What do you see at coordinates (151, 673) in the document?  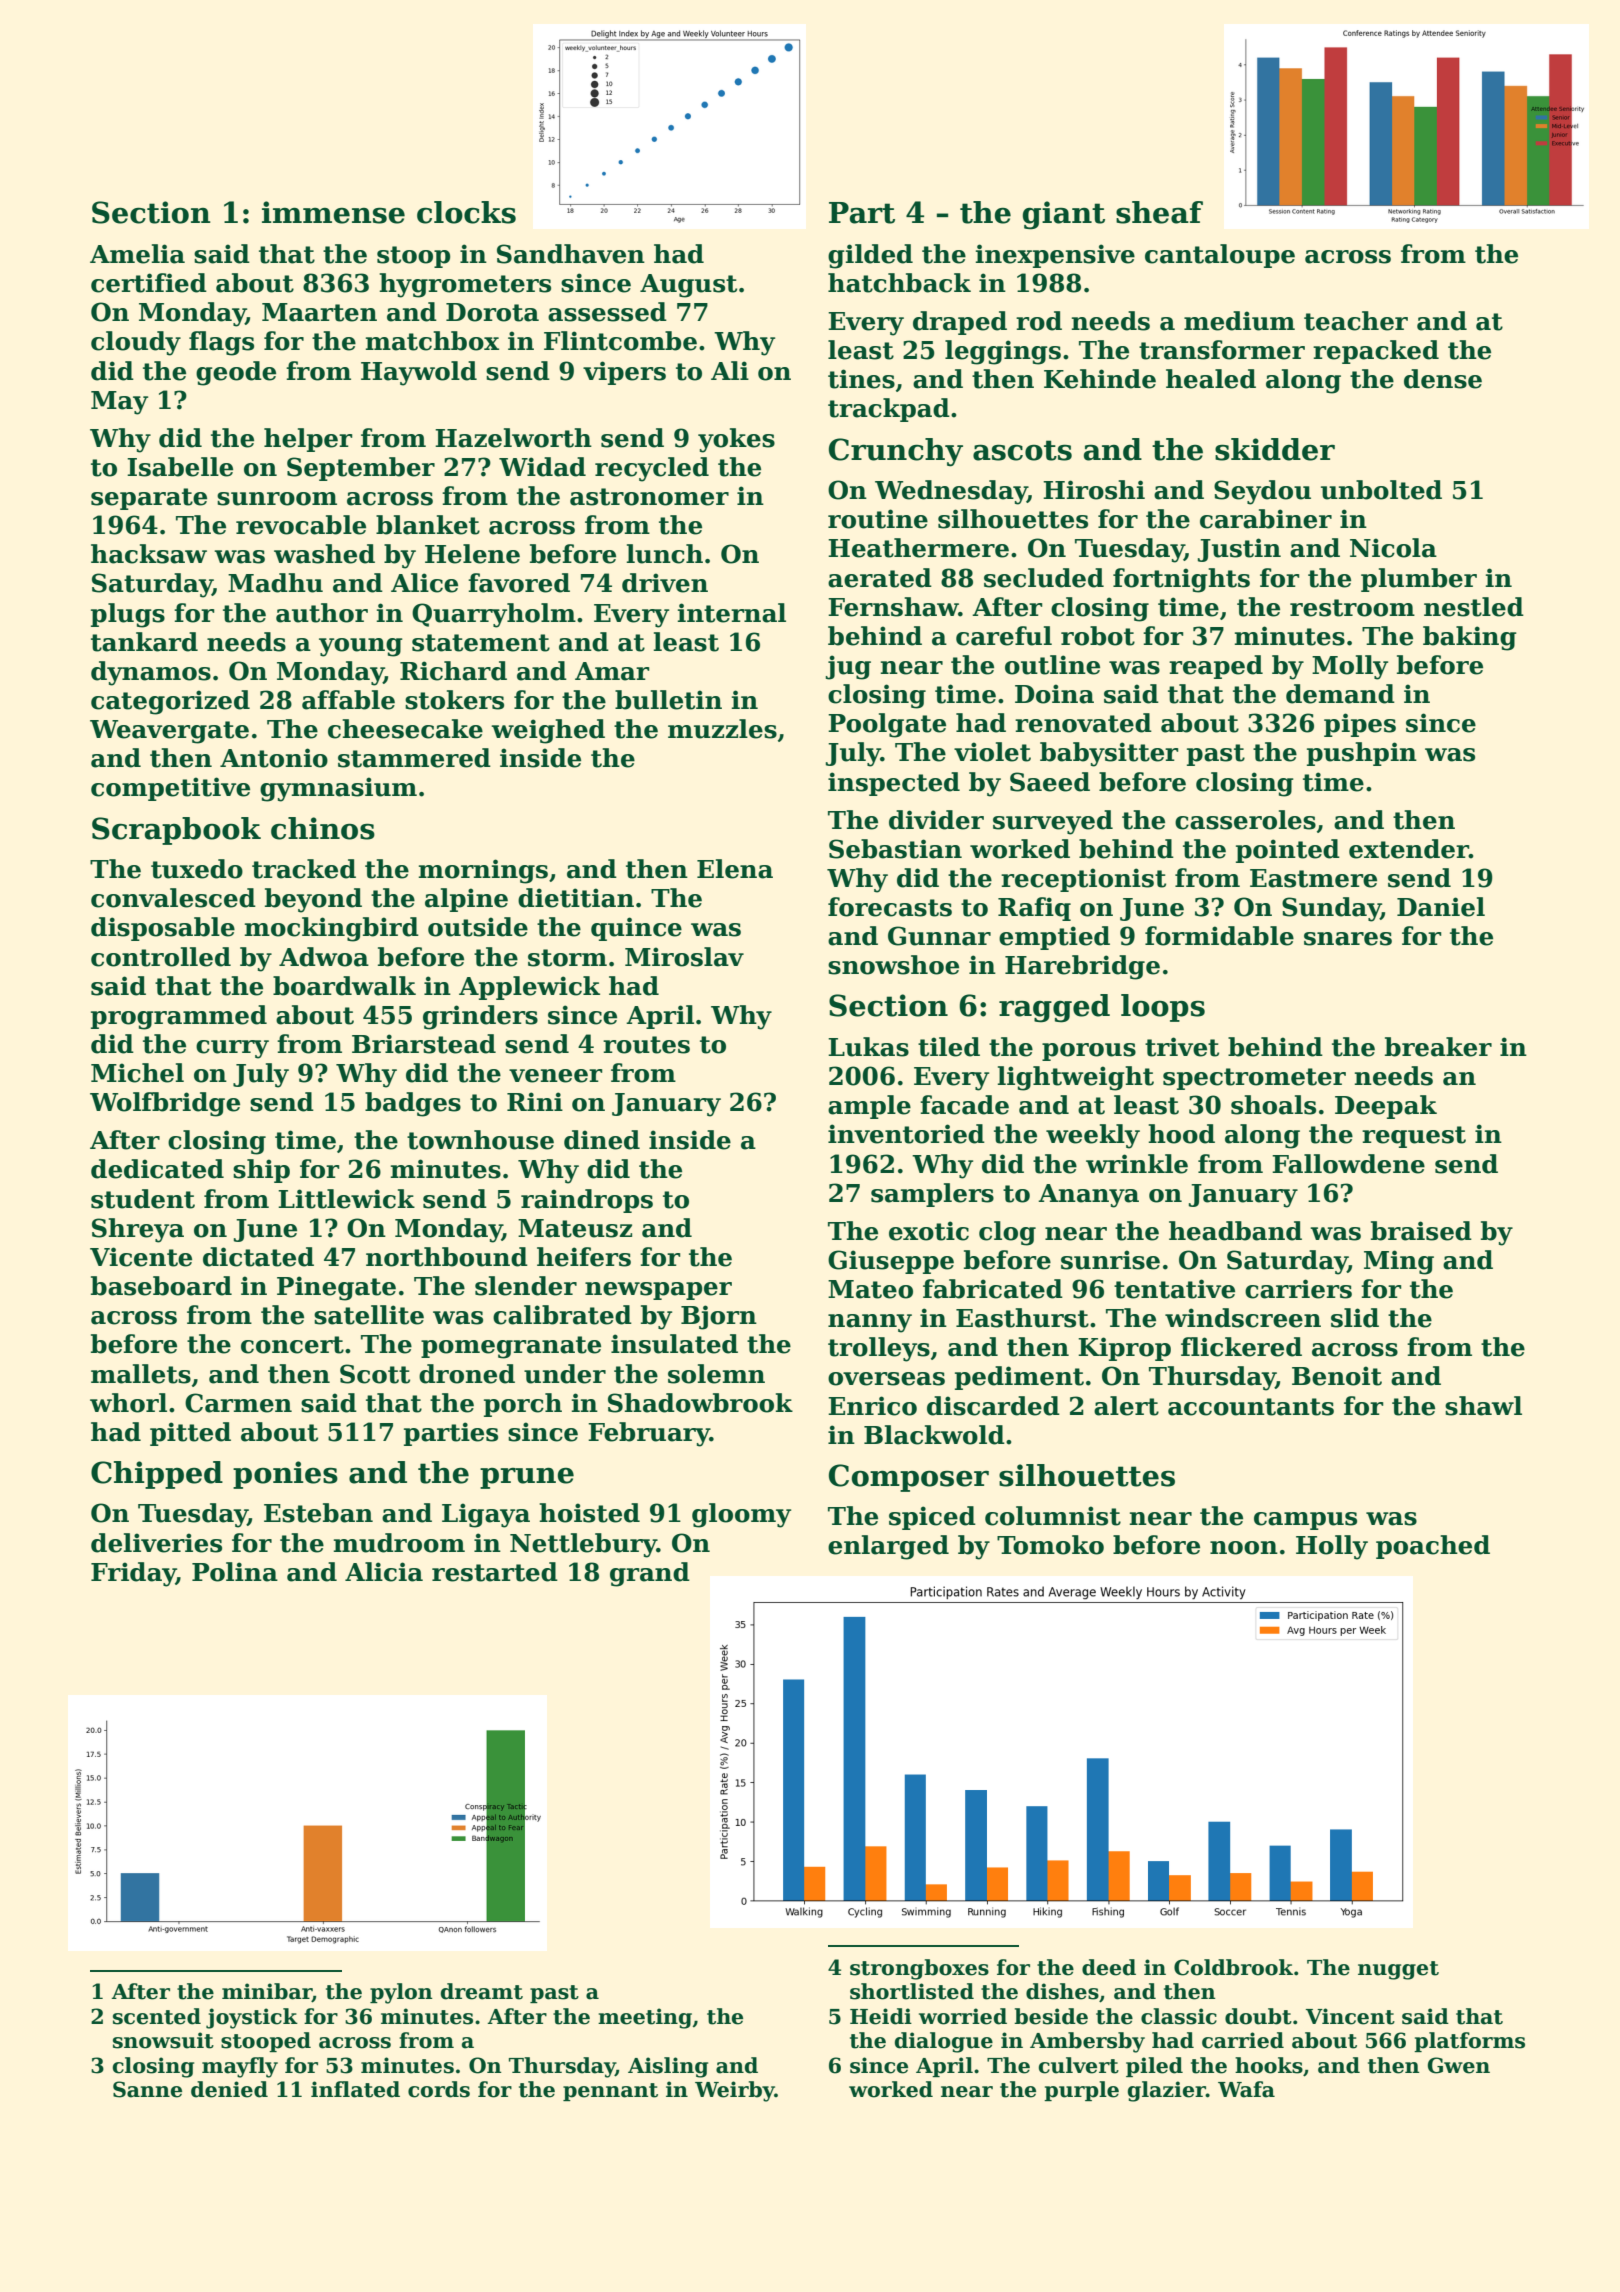 I see `dynamos` at bounding box center [151, 673].
